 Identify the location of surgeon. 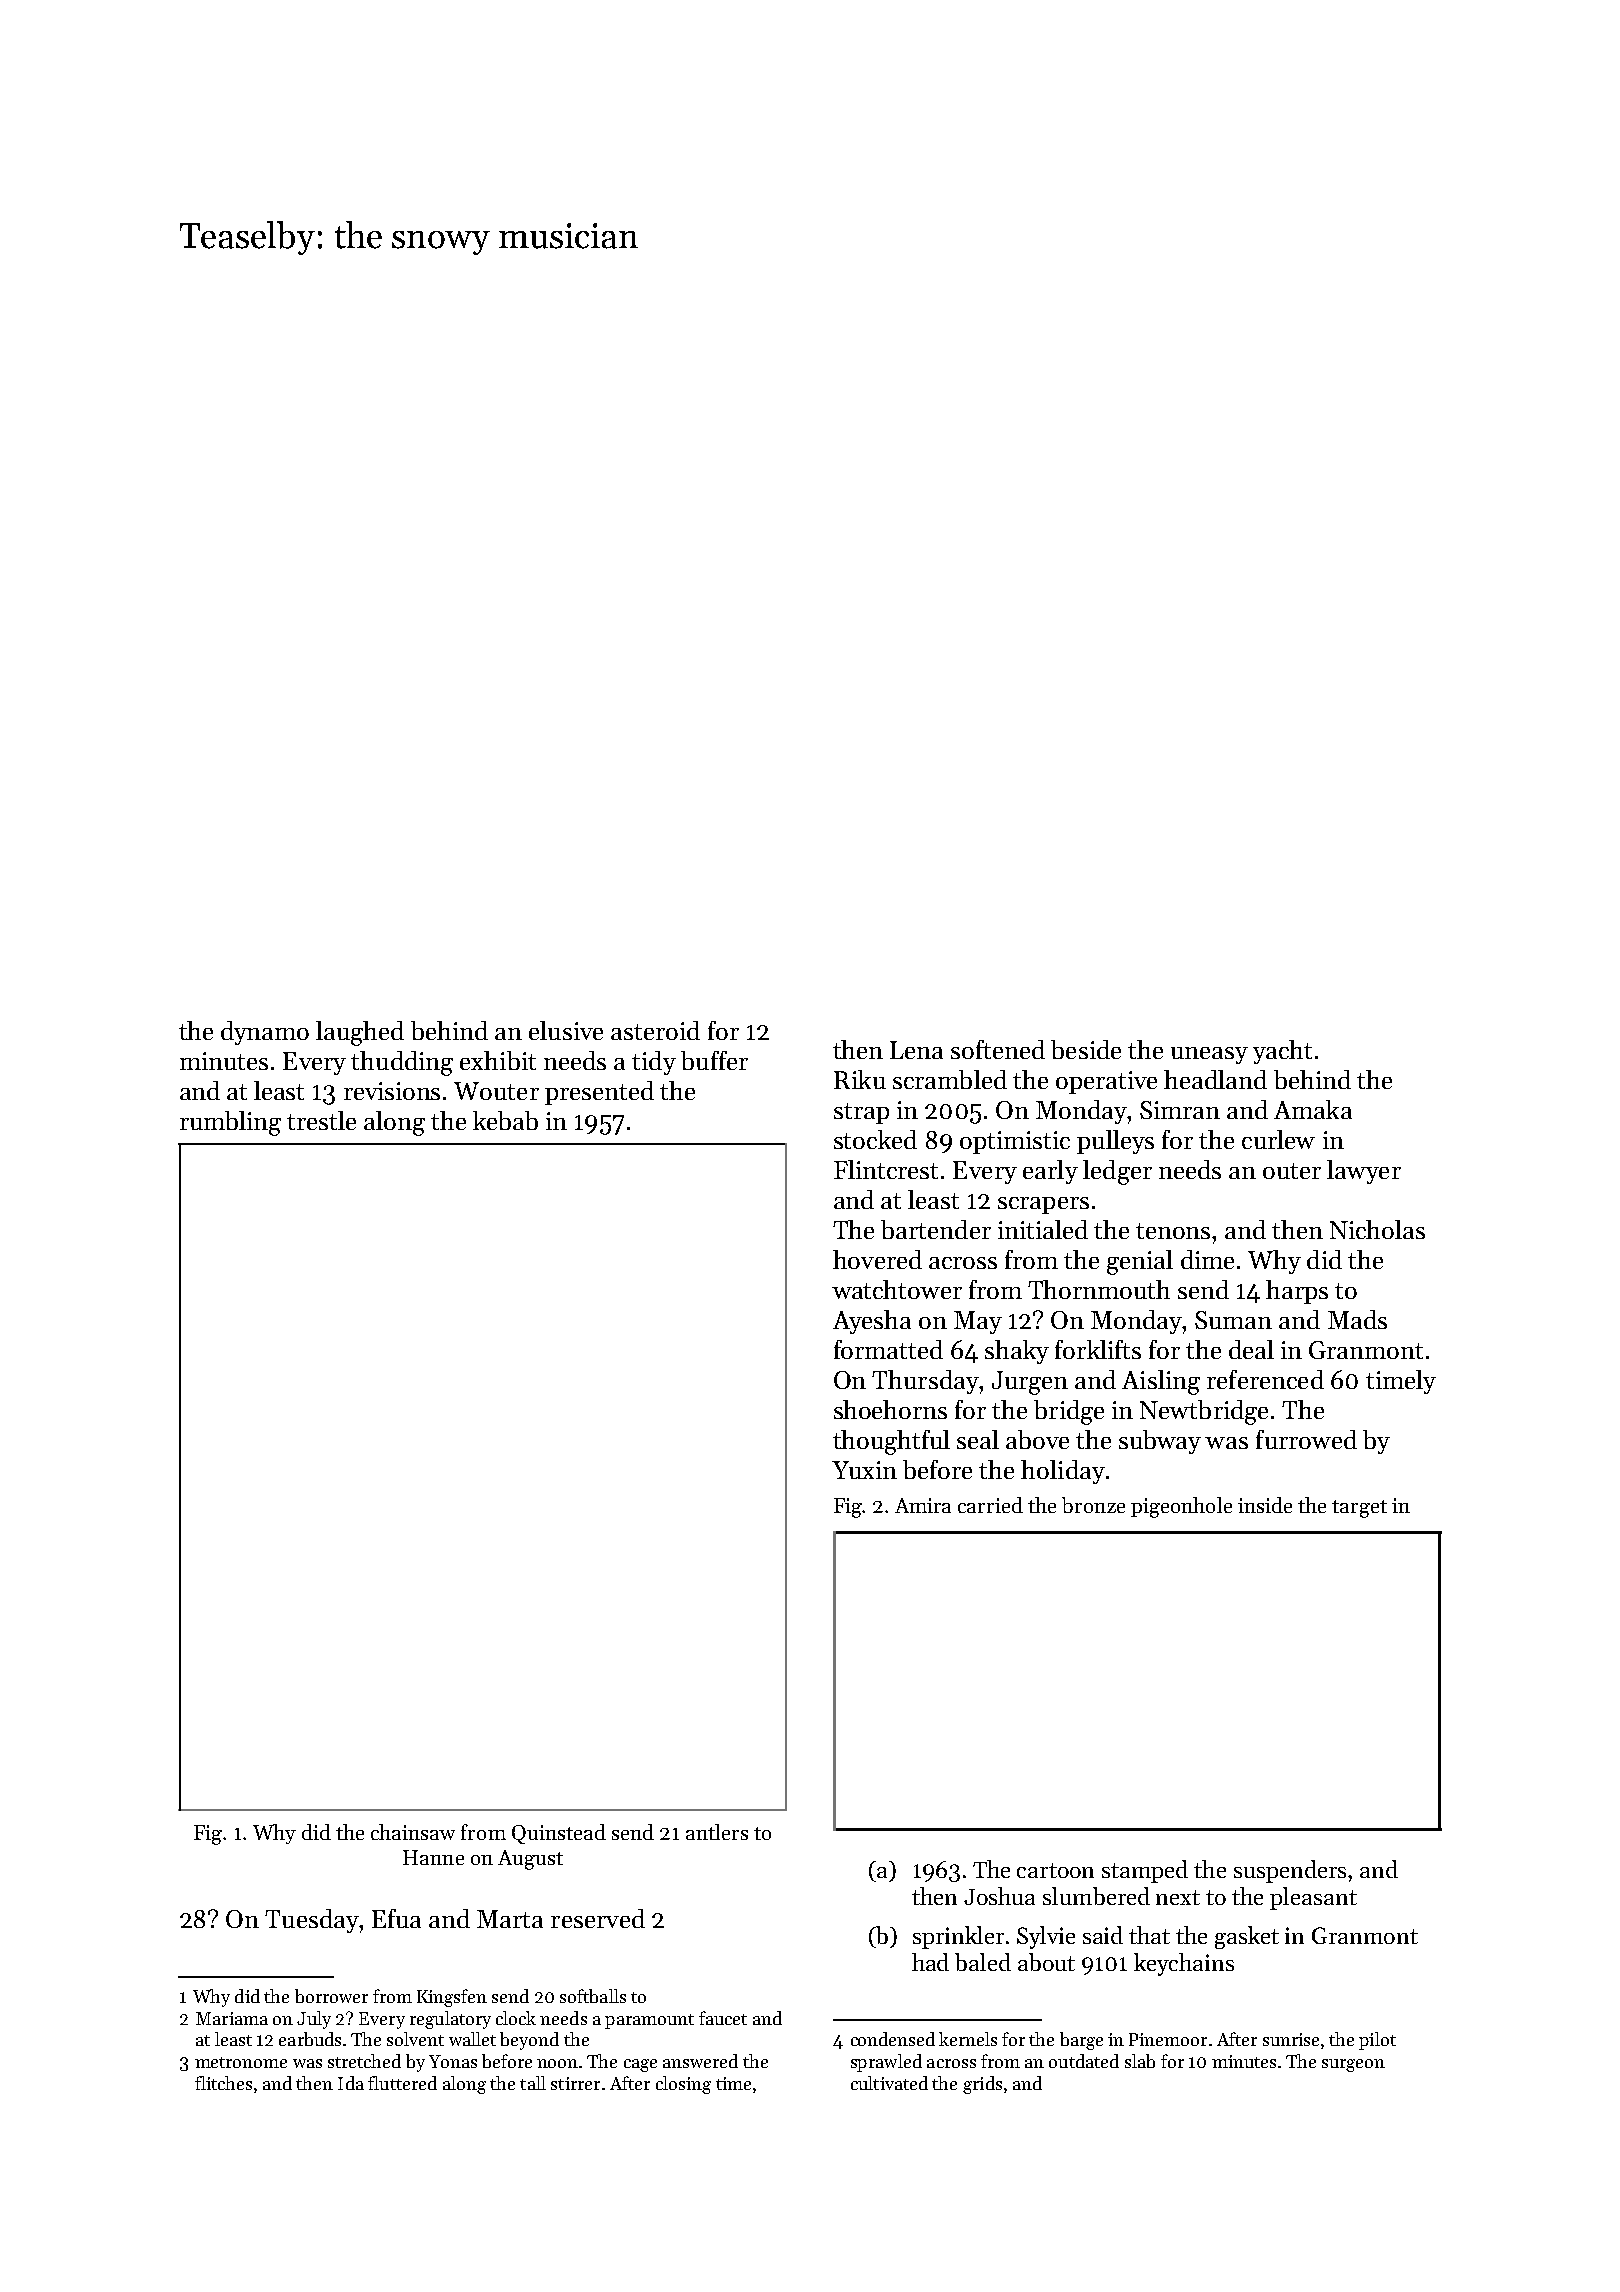
(1353, 2065).
